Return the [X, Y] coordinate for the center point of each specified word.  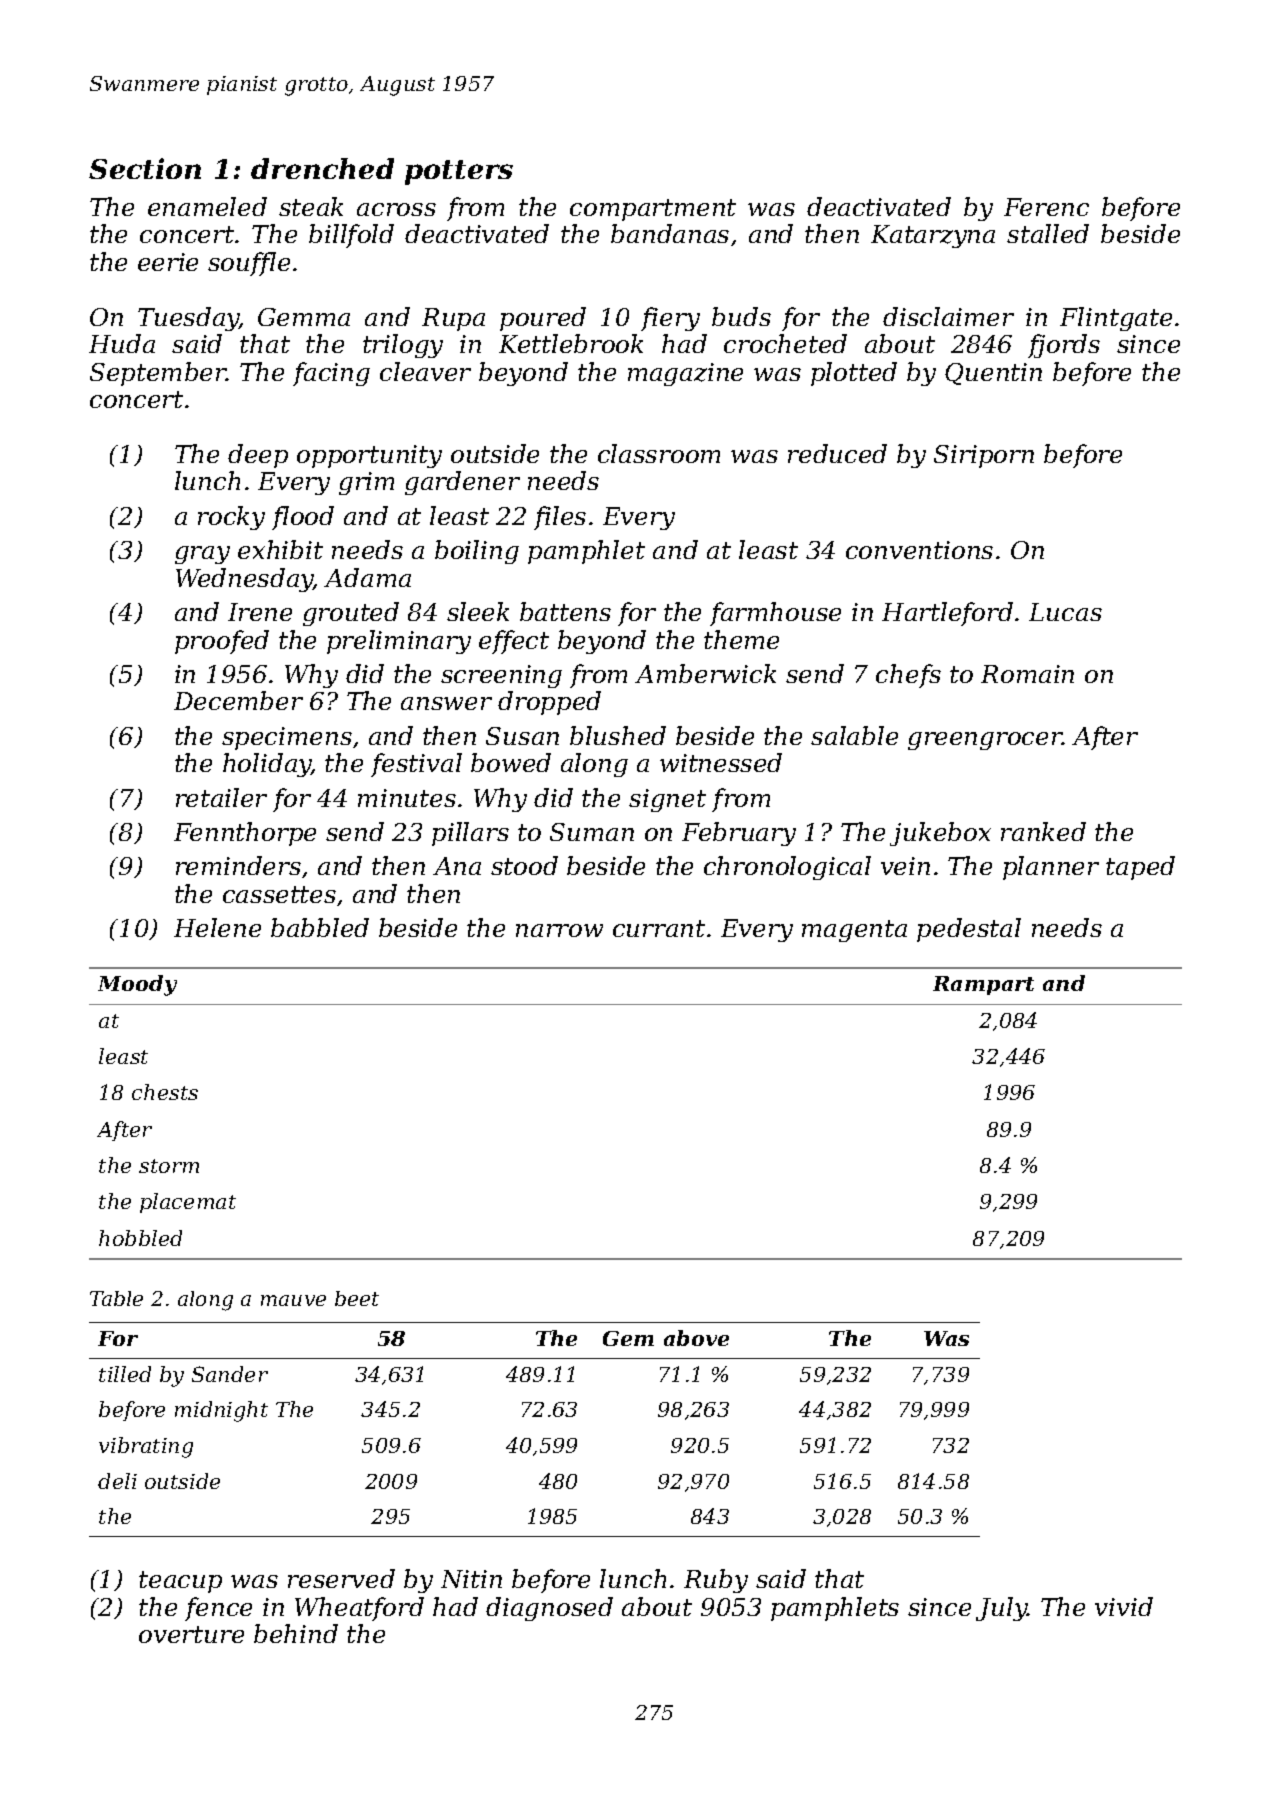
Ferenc [1046, 207]
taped [1140, 868]
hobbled [140, 1238]
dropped [549, 703]
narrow [559, 930]
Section [145, 168]
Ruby [716, 1581]
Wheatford [359, 1609]
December [238, 700]
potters [459, 172]
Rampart [983, 985]
